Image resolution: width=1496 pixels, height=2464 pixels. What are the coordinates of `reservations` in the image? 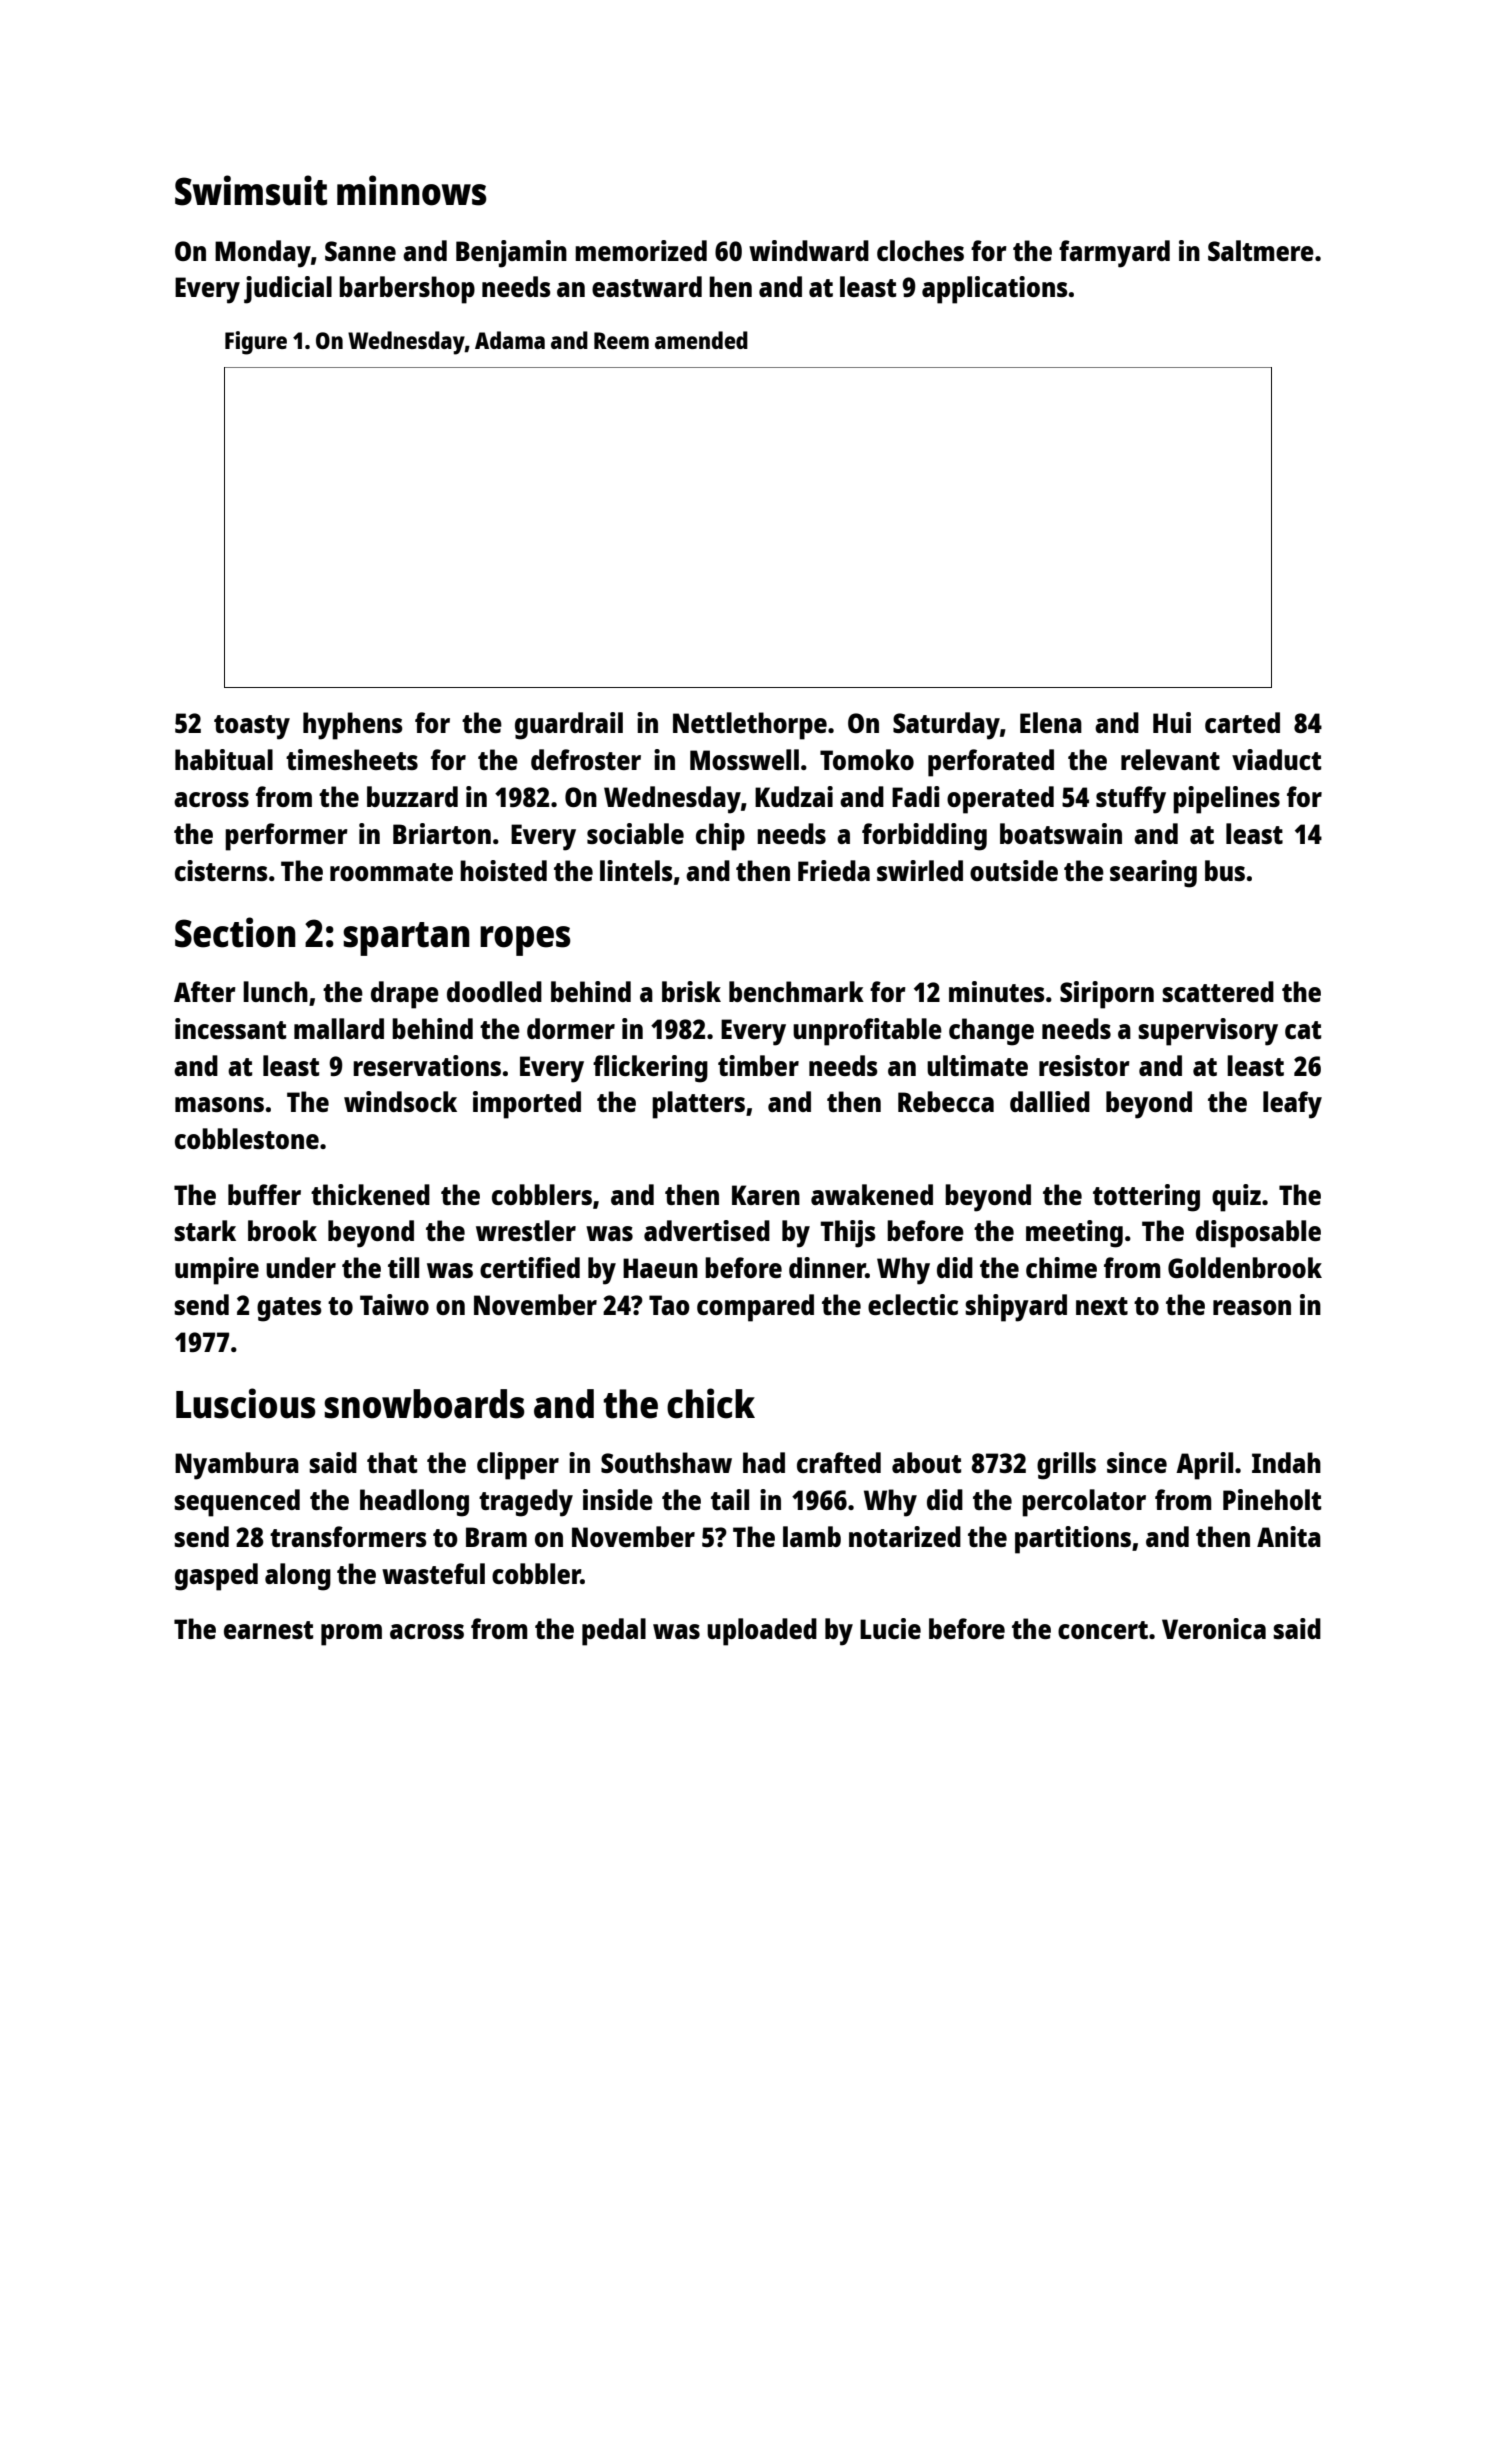 It's located at (427, 1065).
